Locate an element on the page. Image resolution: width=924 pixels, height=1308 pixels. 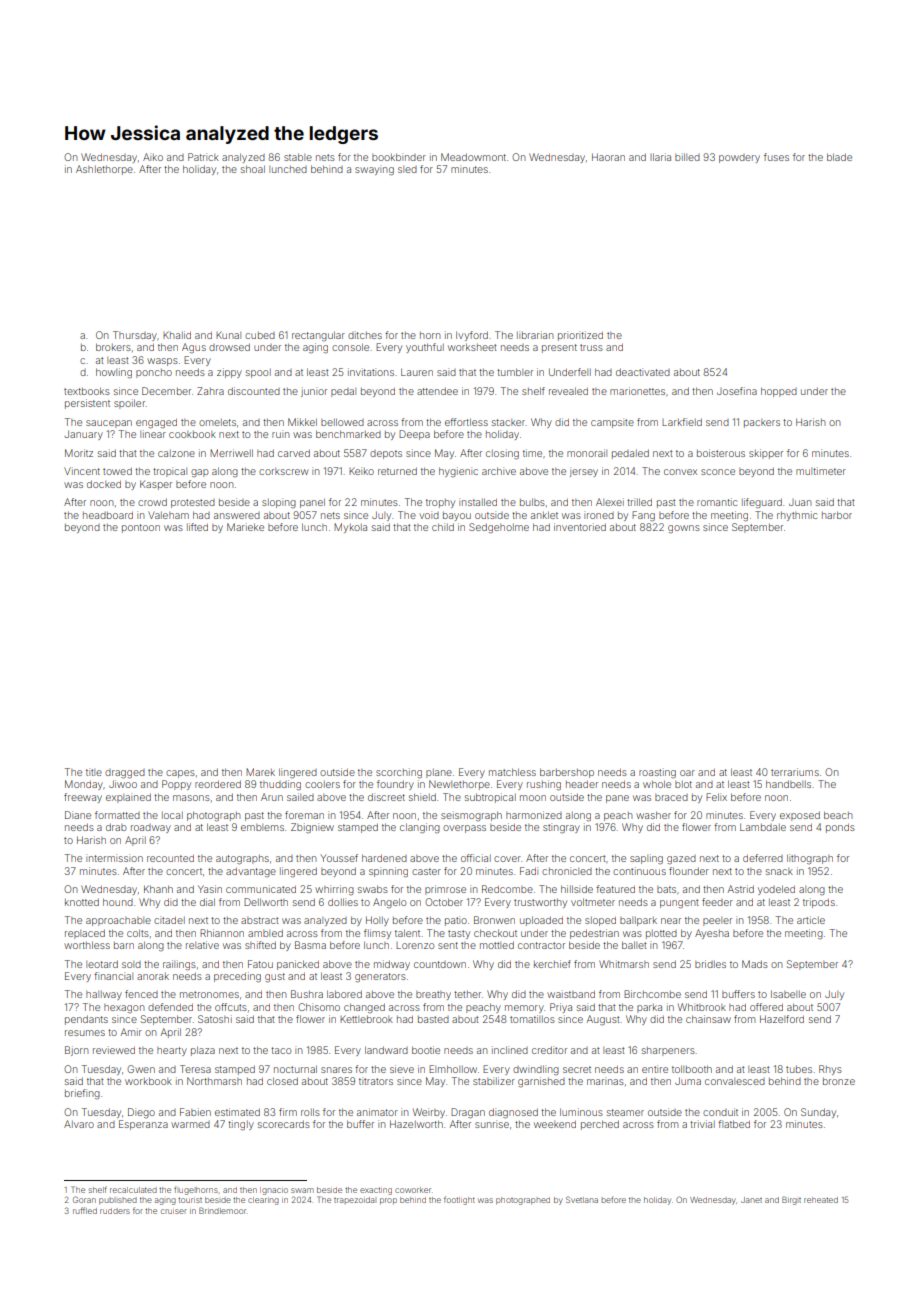
Diego is located at coordinates (141, 1113).
